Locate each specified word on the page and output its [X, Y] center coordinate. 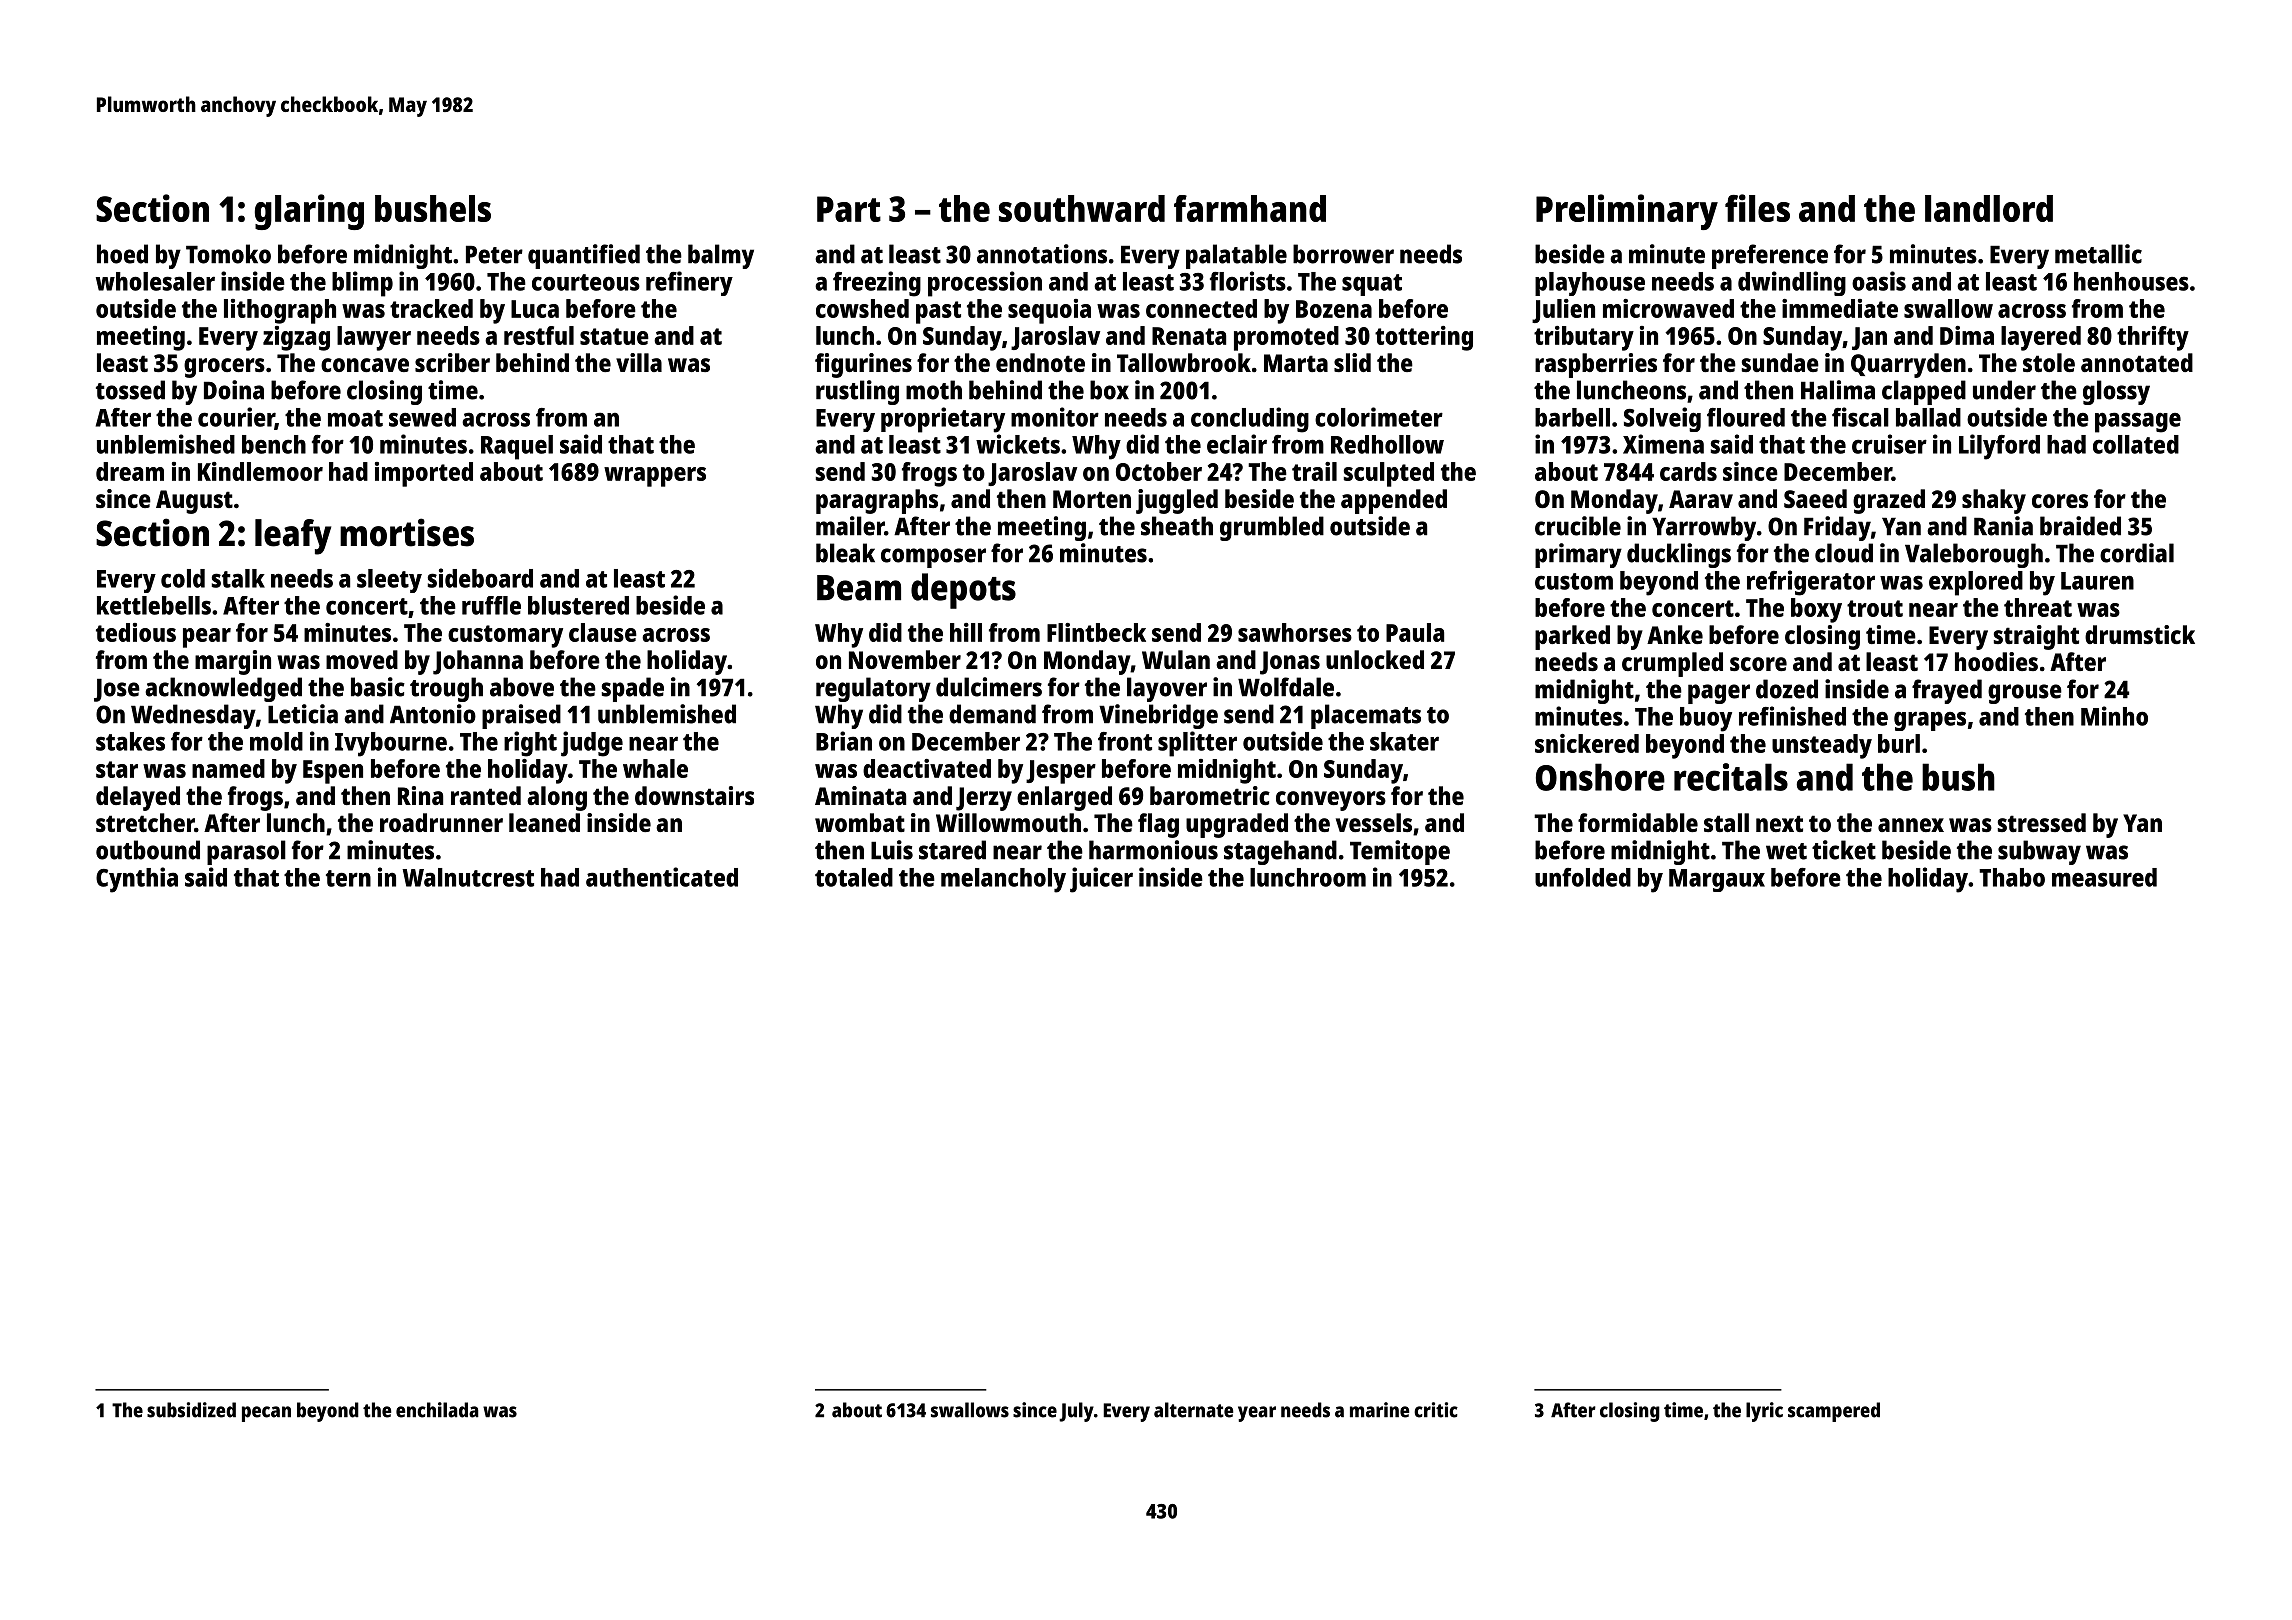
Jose [117, 690]
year [1257, 1414]
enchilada [437, 1410]
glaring [309, 212]
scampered [1834, 1412]
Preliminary [1627, 212]
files [1757, 208]
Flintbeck [1096, 632]
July [1076, 1412]
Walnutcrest [468, 877]
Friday [1837, 528]
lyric [1764, 1412]
